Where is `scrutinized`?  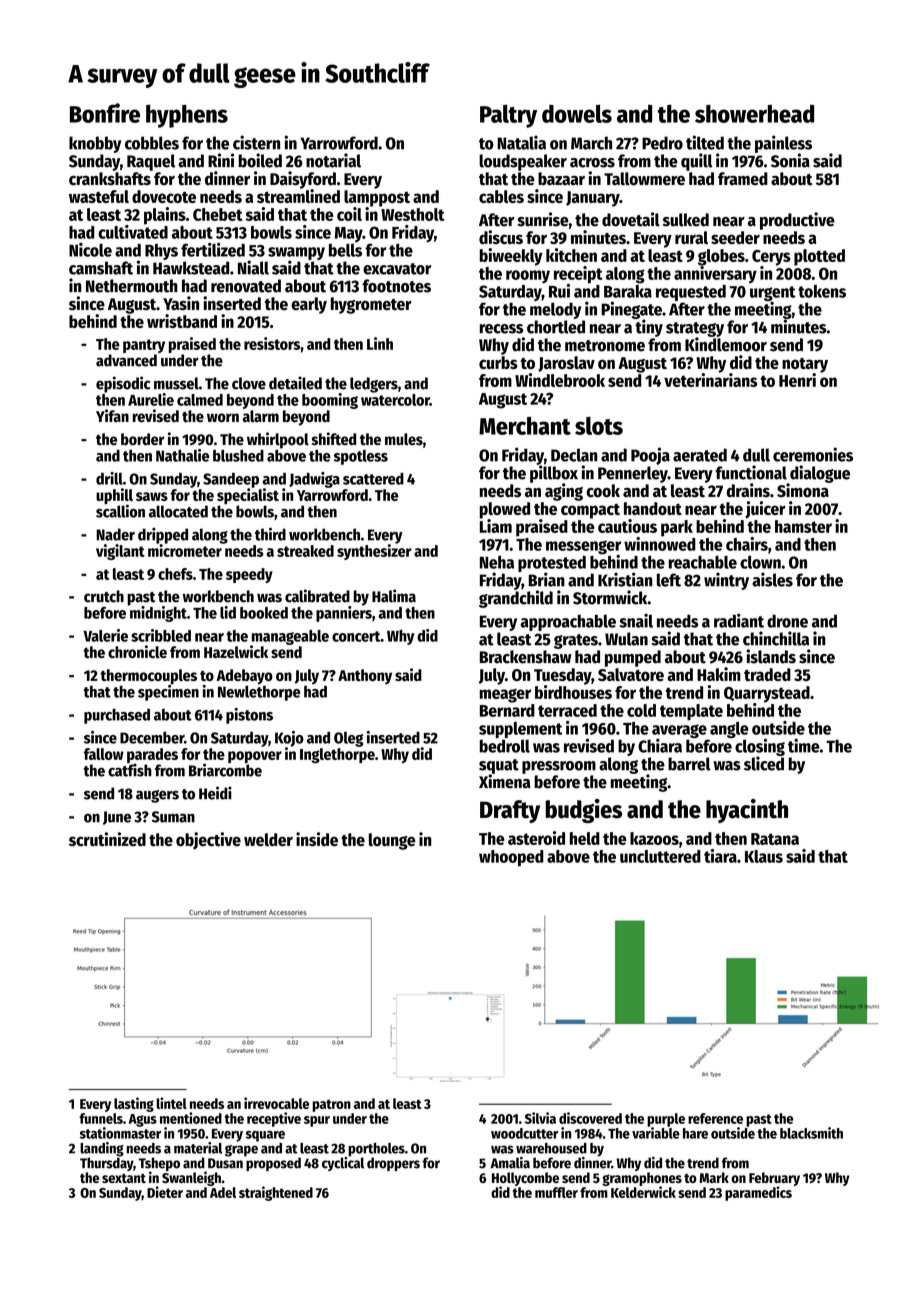
scrutinized is located at coordinates (107, 839).
